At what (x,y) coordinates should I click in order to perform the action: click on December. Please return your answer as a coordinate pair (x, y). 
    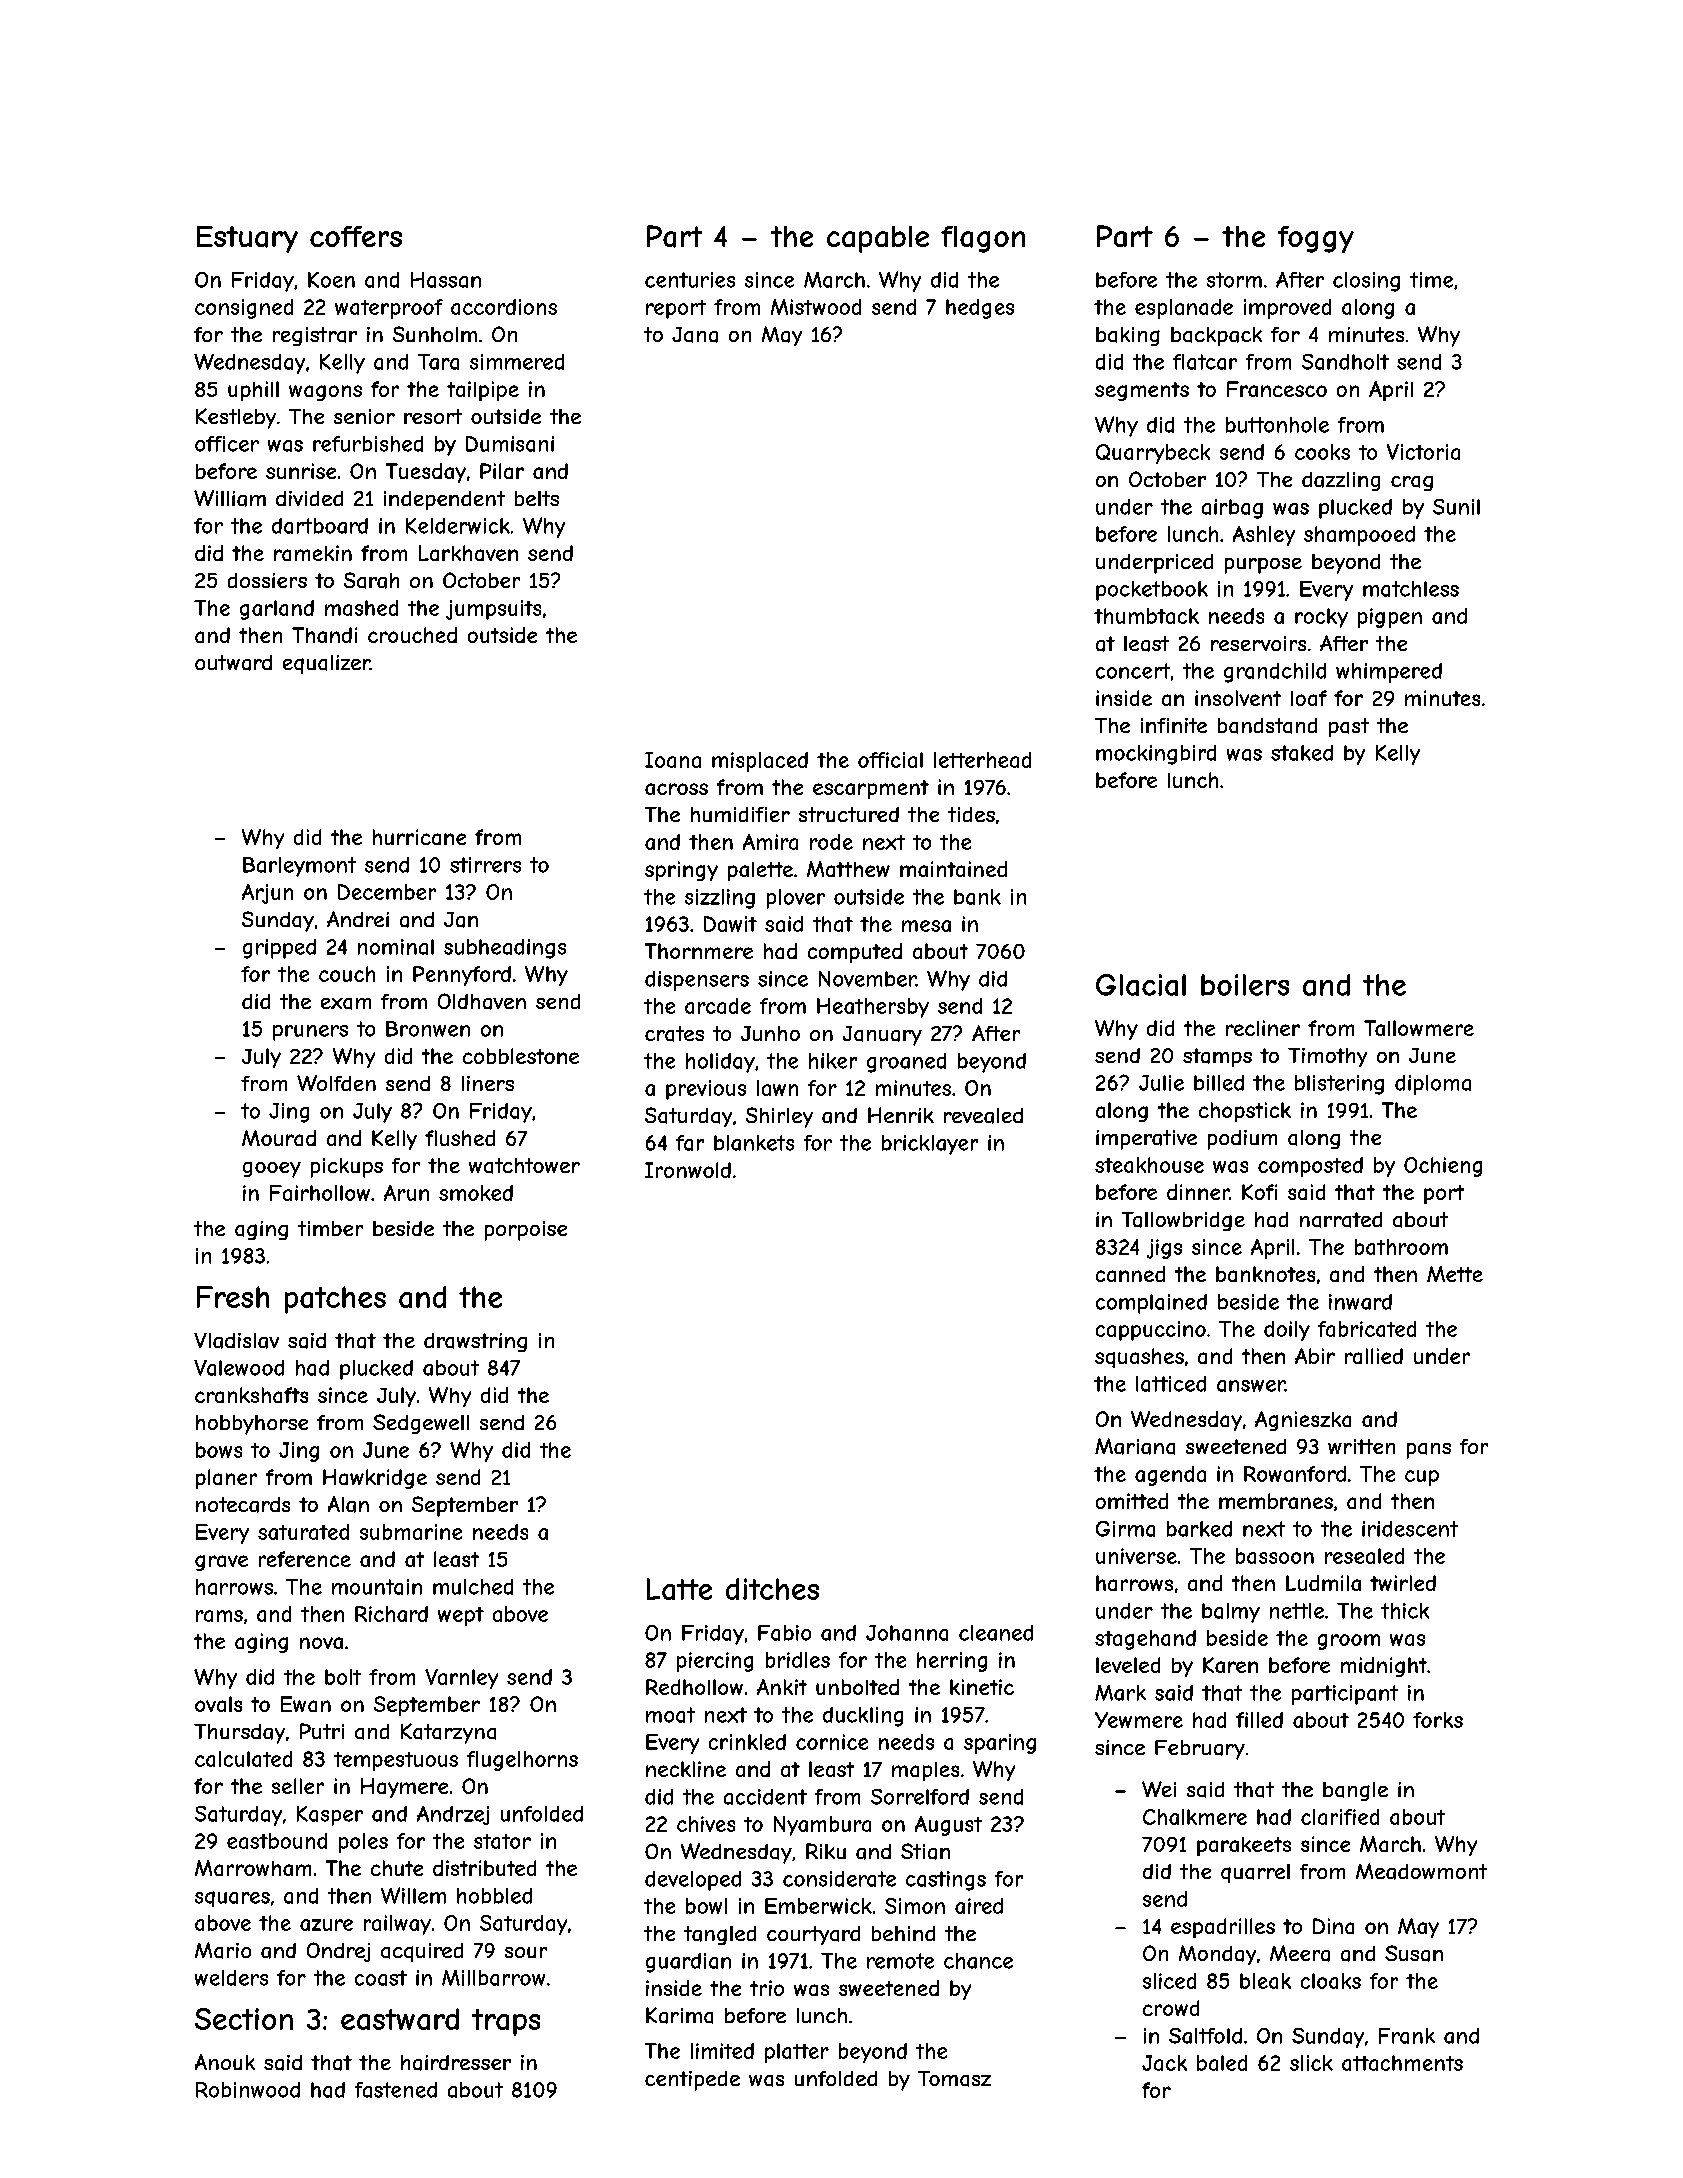
    Looking at the image, I should click on (387, 892).
